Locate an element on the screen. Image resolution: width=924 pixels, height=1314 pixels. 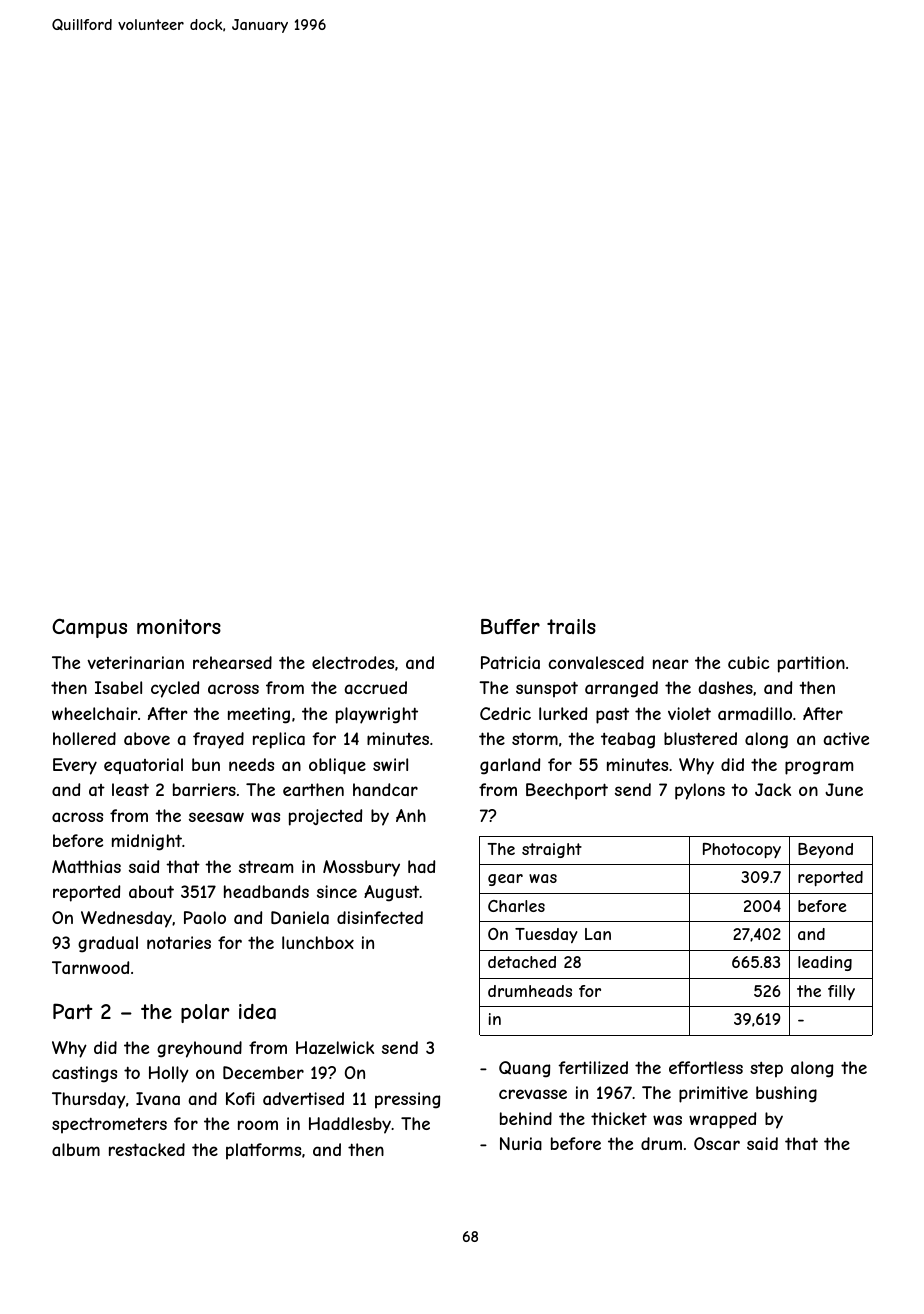
Buffer is located at coordinates (510, 626).
